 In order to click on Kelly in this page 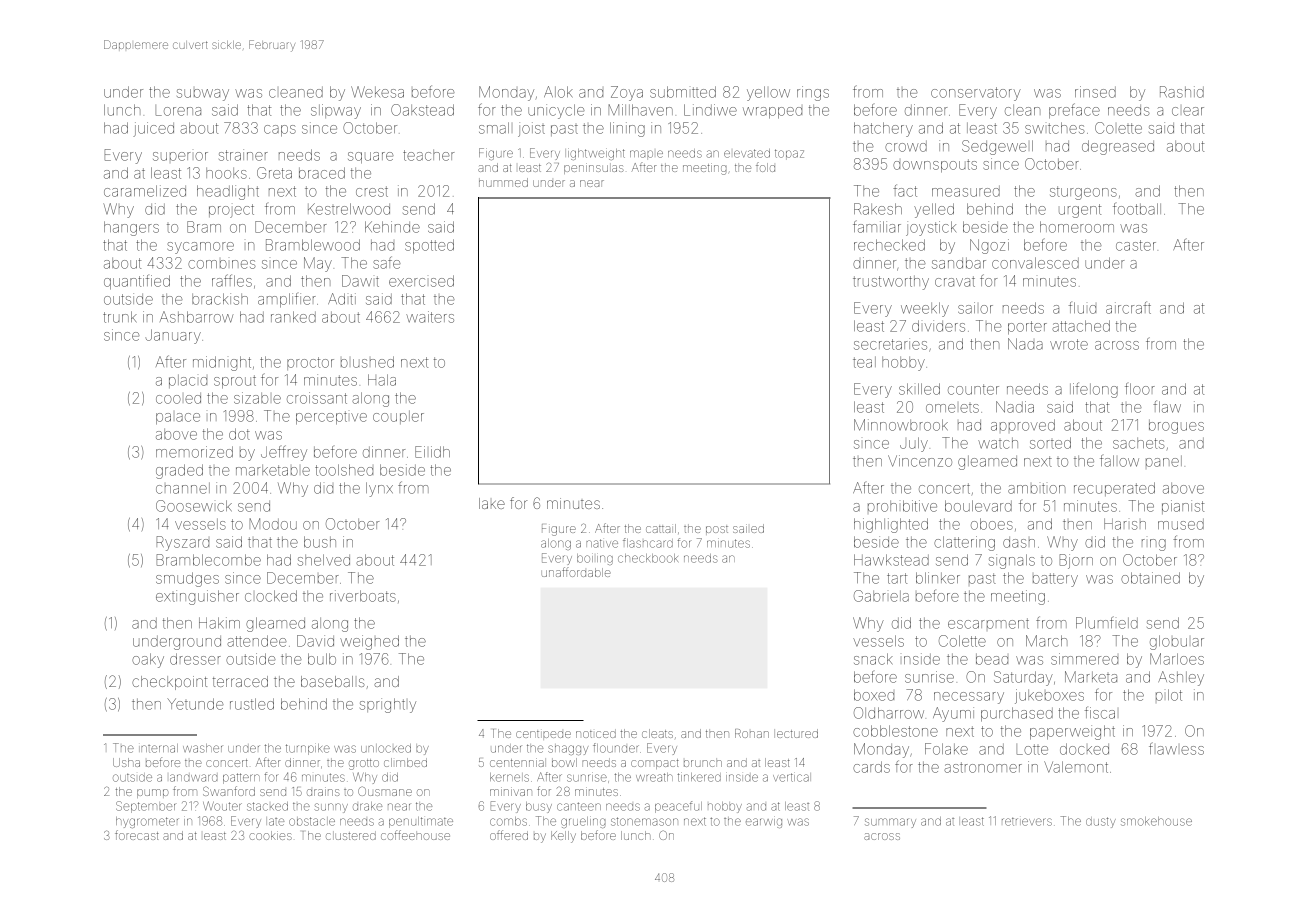, I will do `click(563, 837)`.
